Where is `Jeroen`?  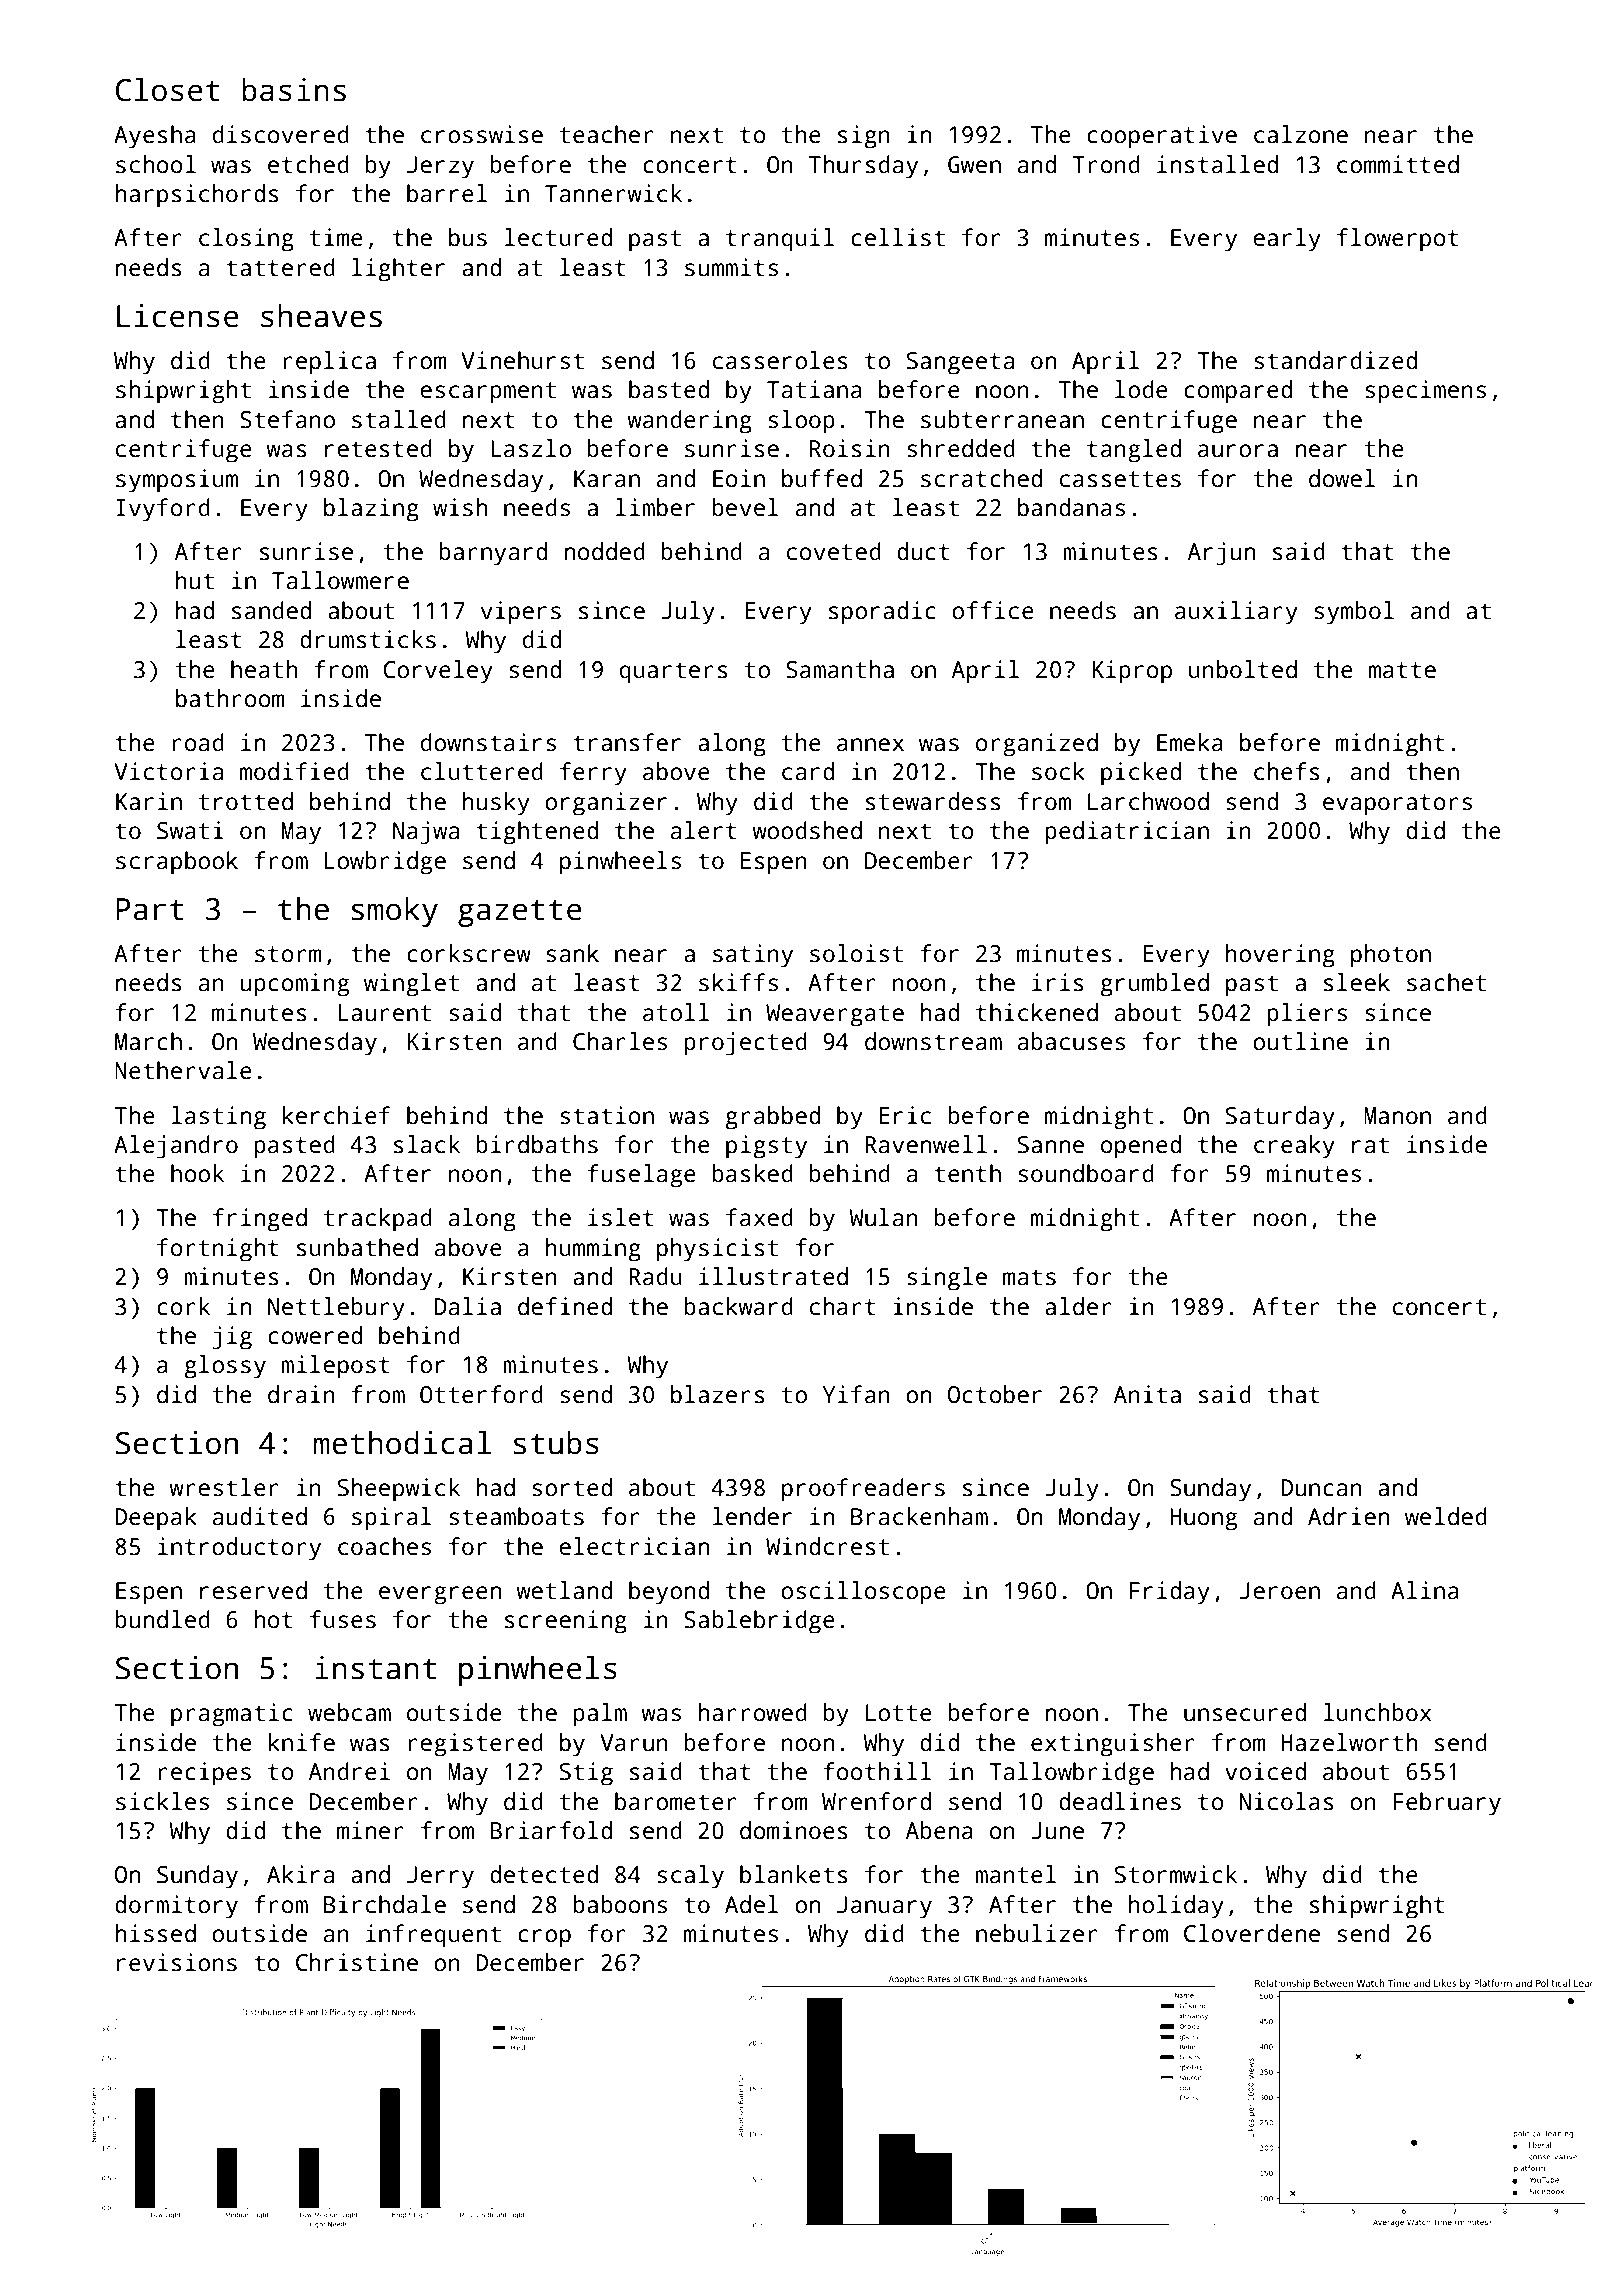 Jeroen is located at coordinates (1280, 1591).
